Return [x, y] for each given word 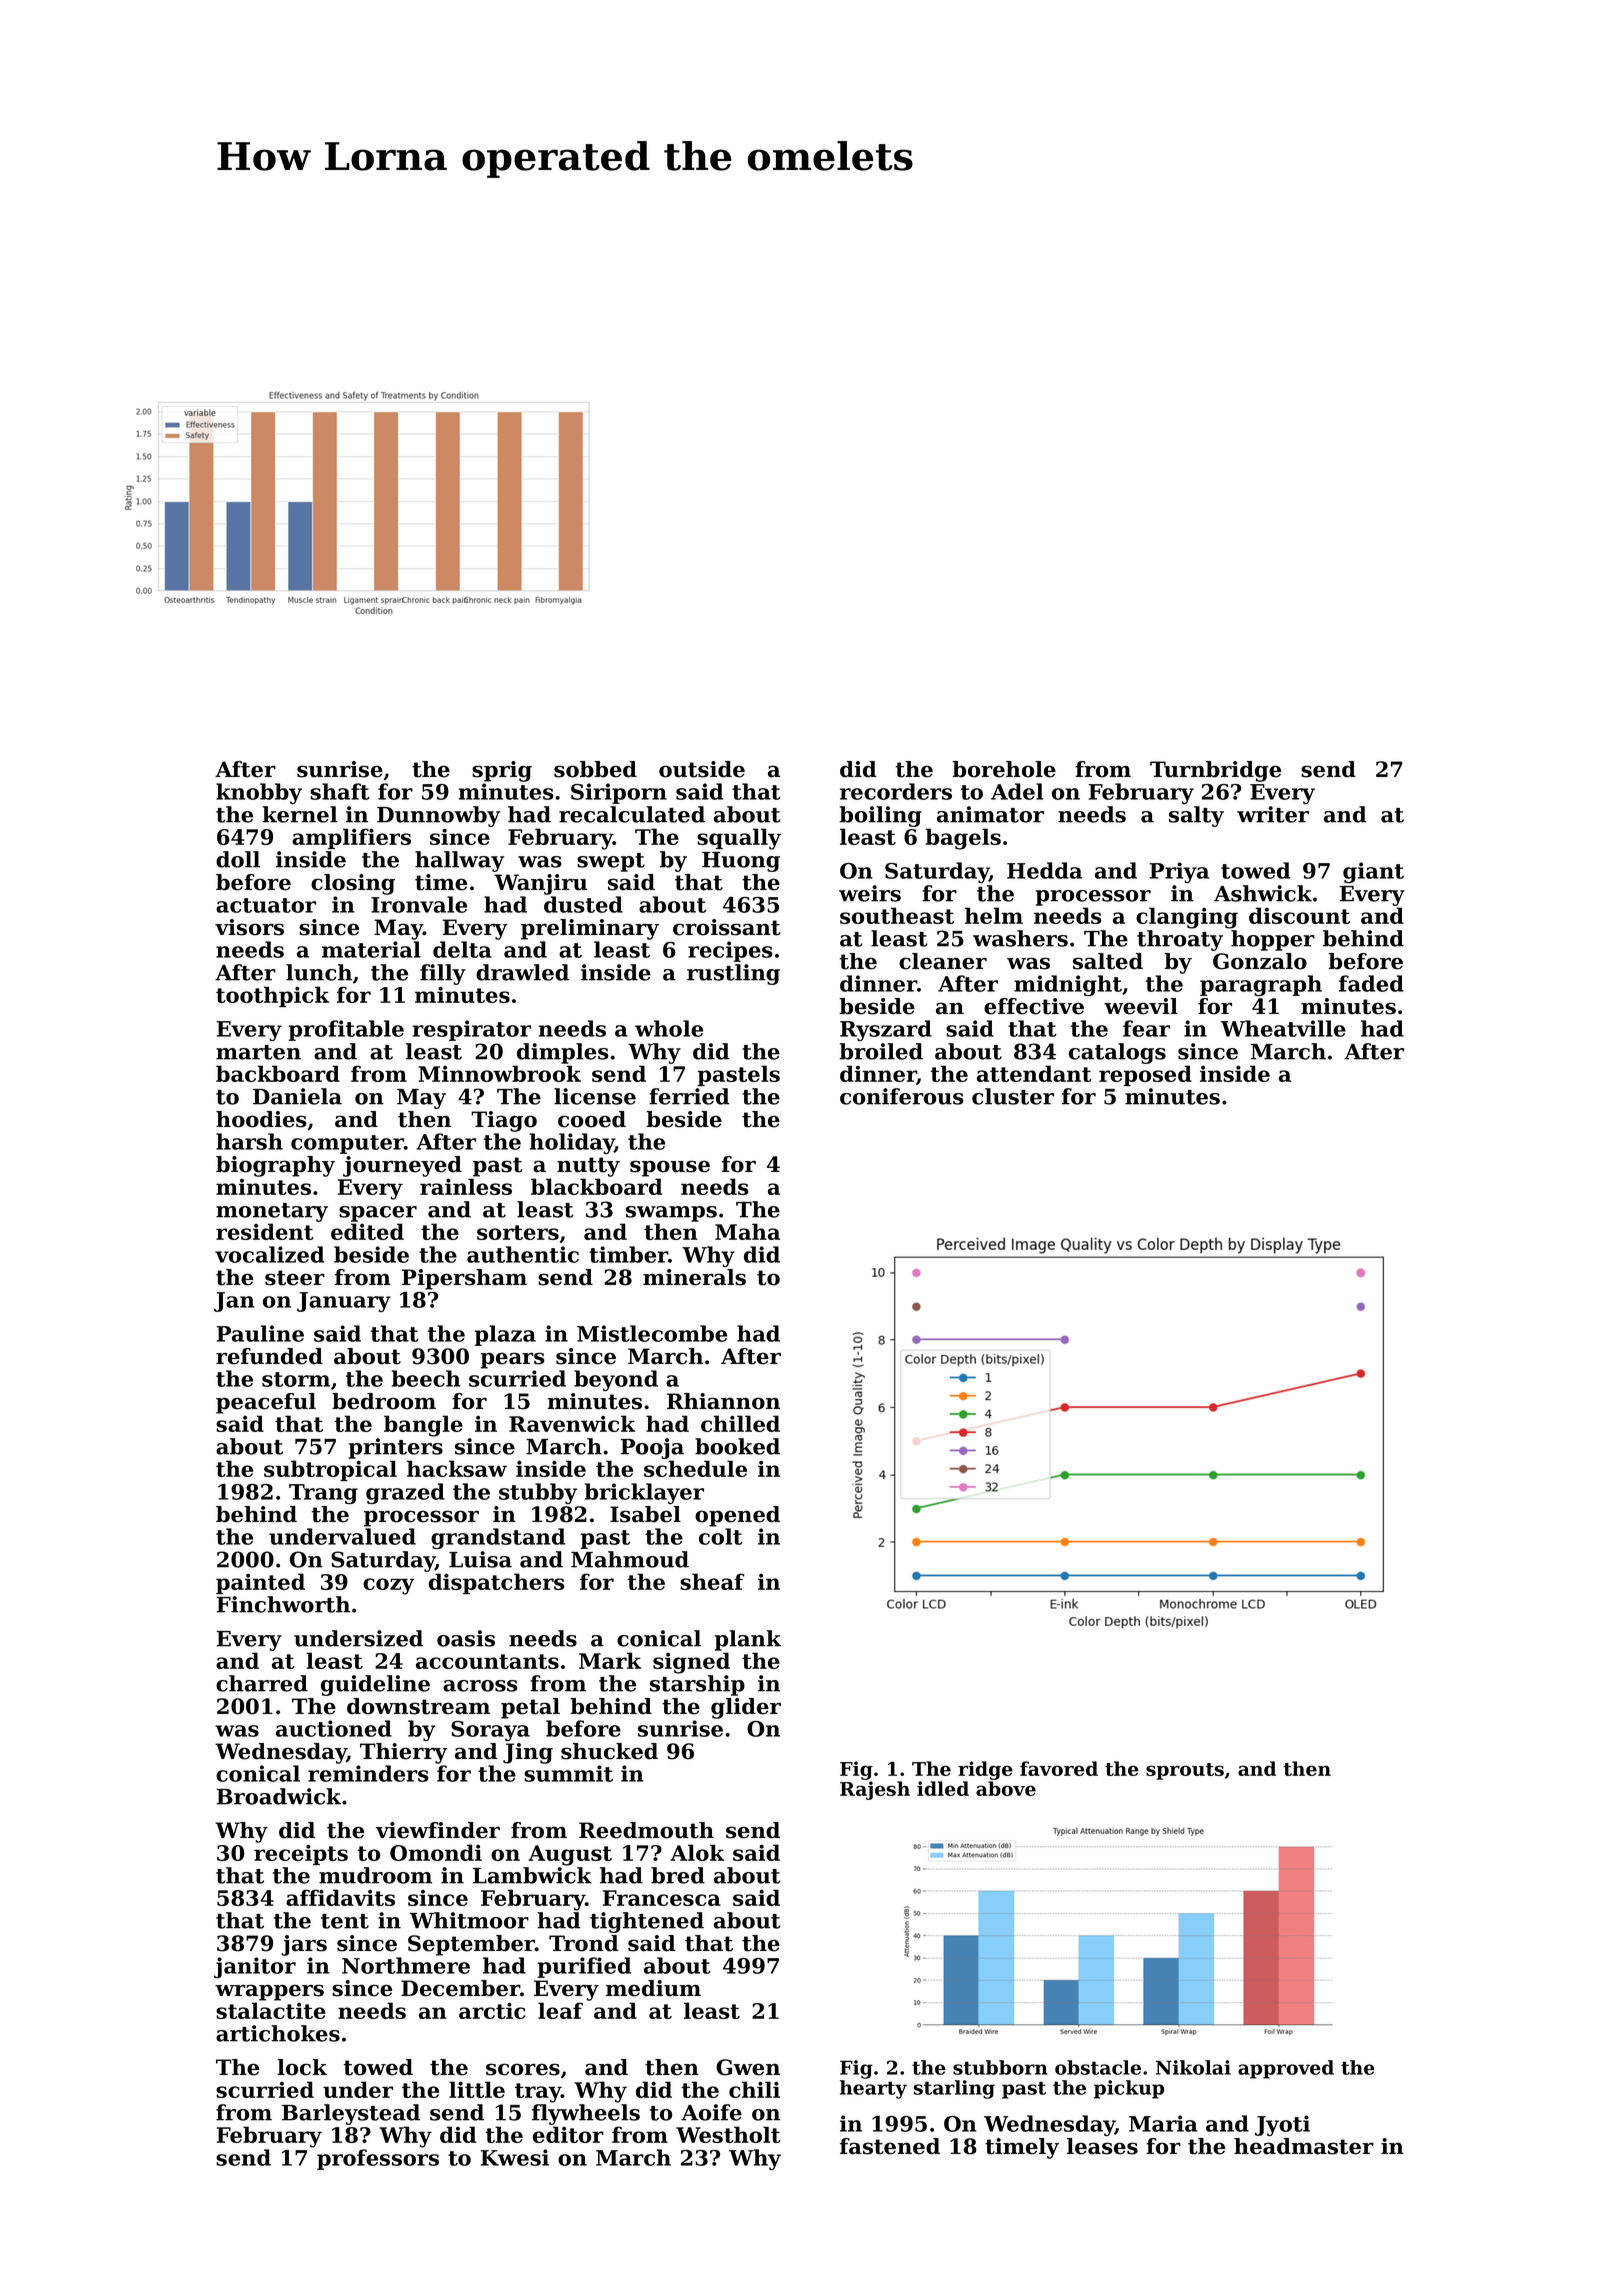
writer [1273, 814]
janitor [255, 1967]
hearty [873, 2089]
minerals [694, 1277]
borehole [1004, 769]
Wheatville [1283, 1028]
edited [367, 1231]
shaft [340, 791]
